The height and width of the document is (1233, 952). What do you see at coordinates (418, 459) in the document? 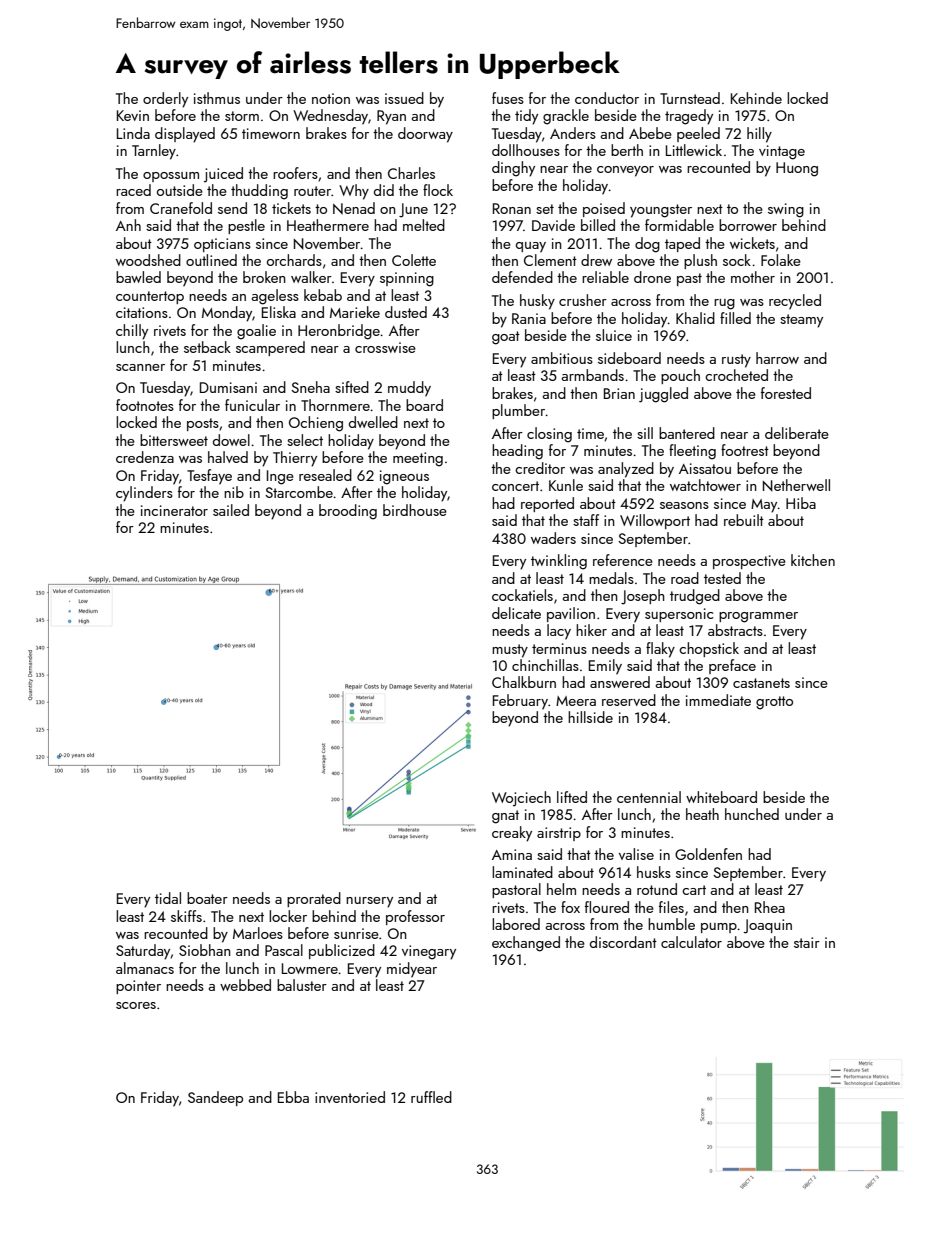
I see `meeting` at bounding box center [418, 459].
